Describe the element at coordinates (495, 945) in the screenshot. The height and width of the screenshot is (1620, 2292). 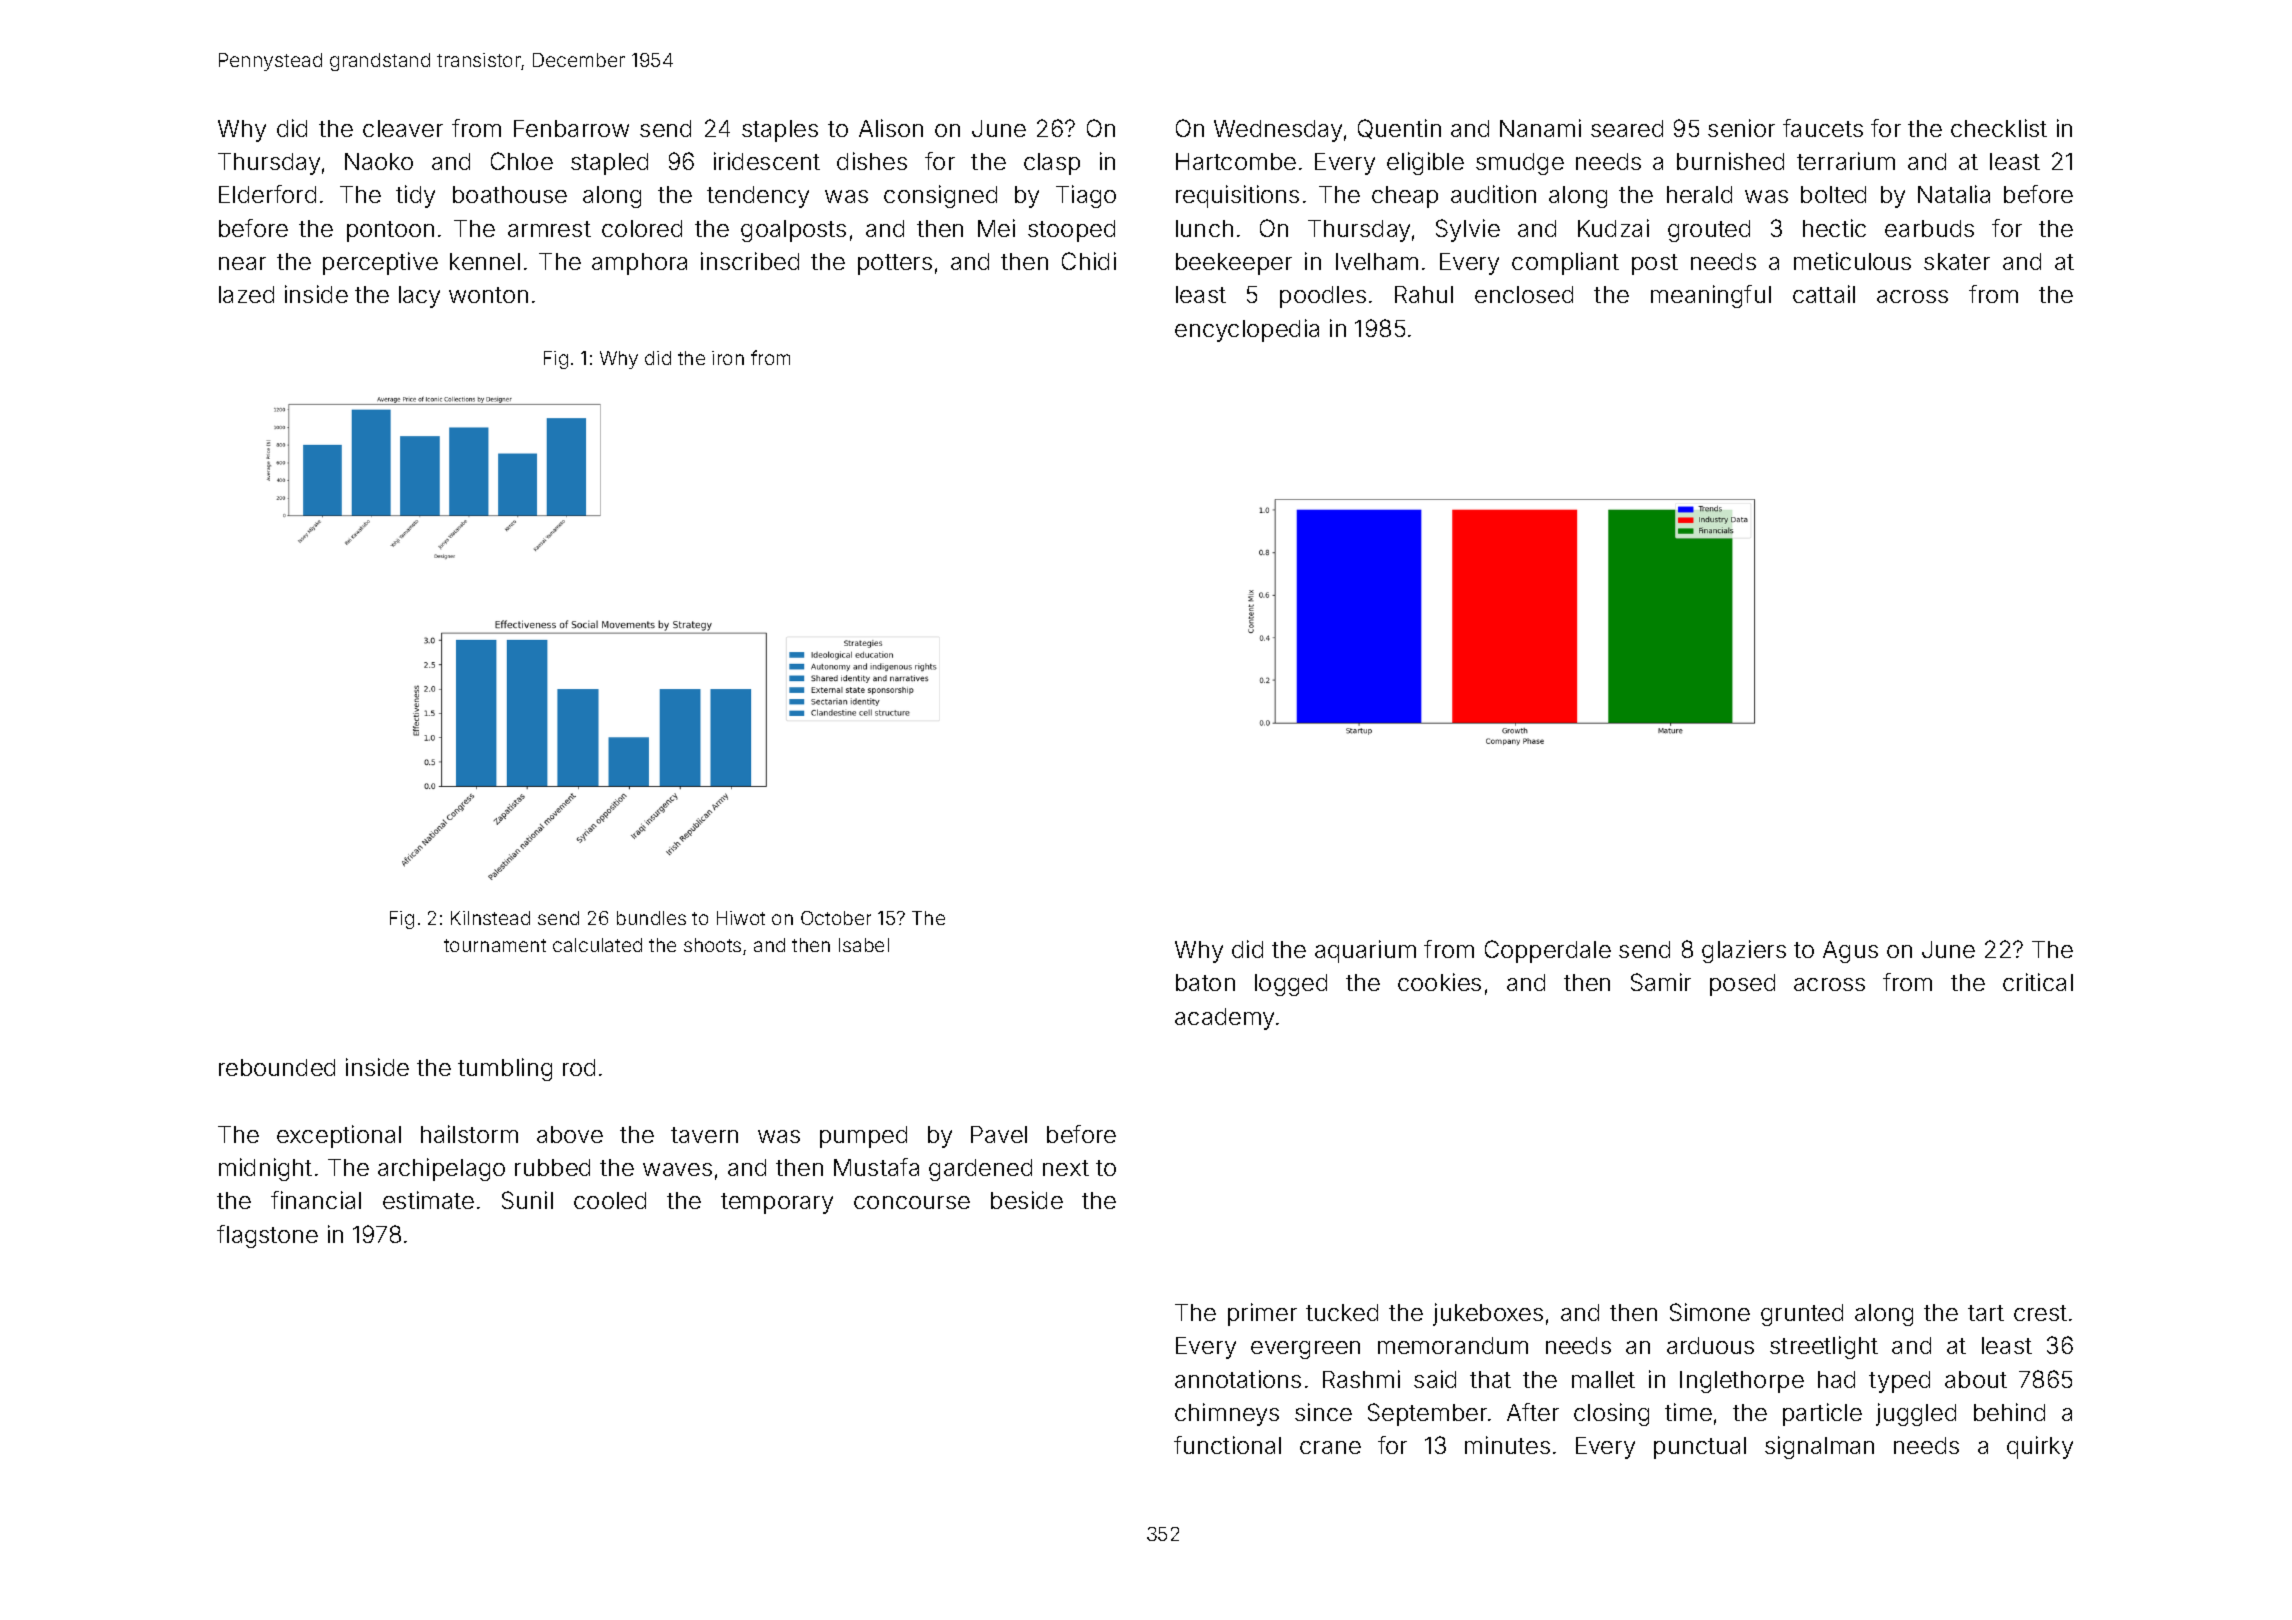
I see `tournament` at that location.
